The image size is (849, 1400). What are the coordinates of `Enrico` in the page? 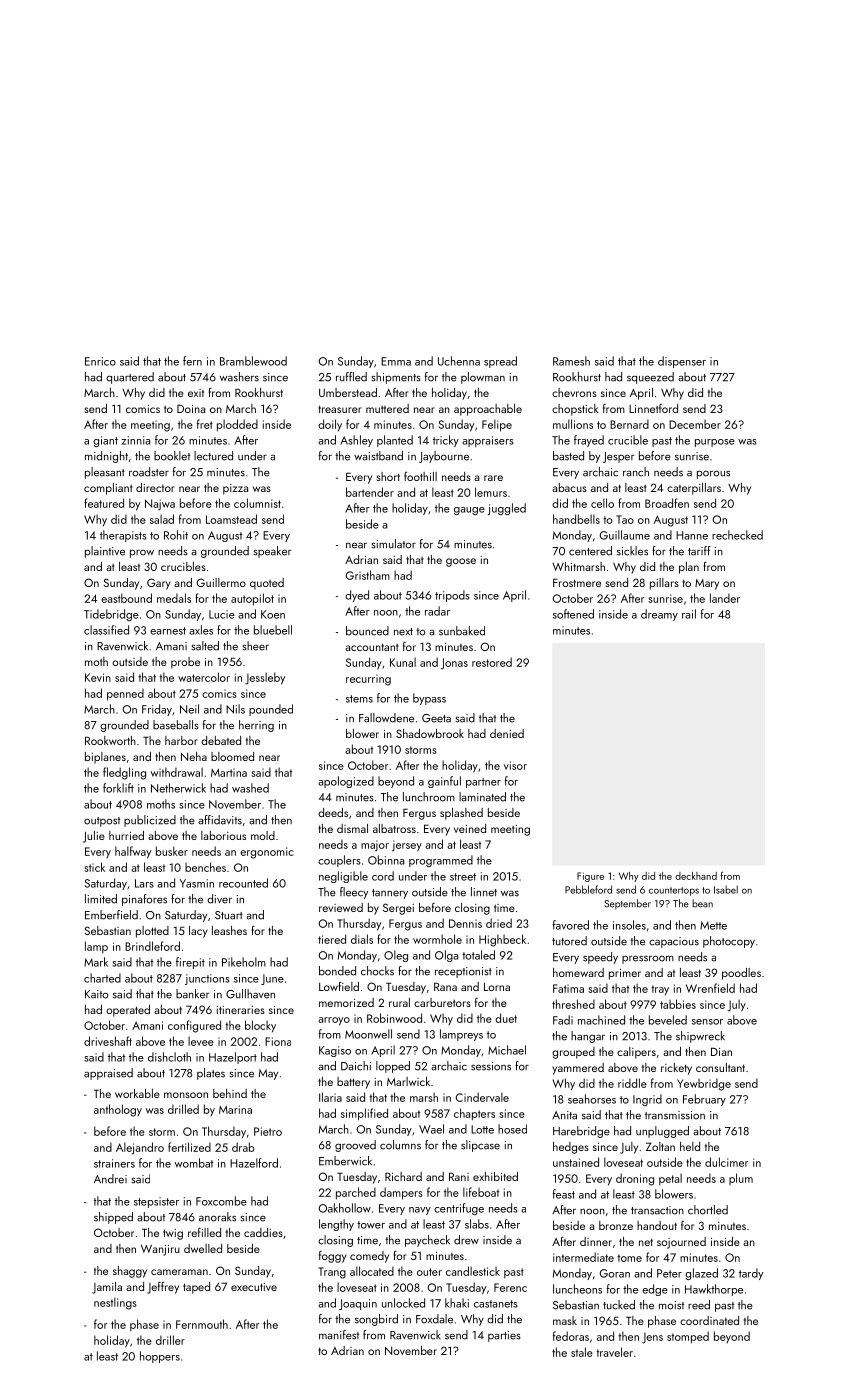 It's located at (100, 361).
